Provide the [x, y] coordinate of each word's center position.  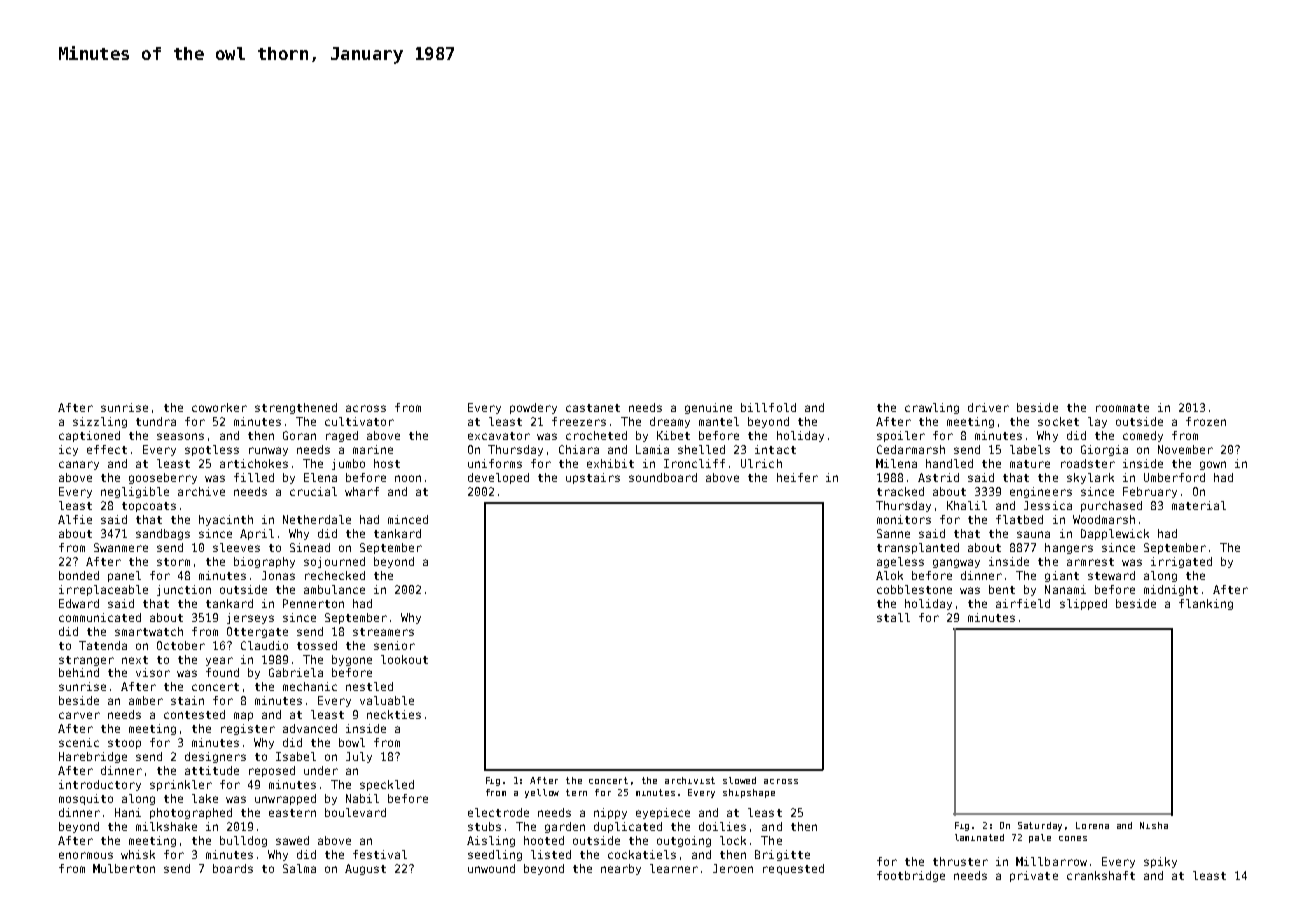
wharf [362, 491]
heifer [797, 477]
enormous [86, 855]
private [1034, 876]
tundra [156, 421]
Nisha [1154, 825]
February [1150, 492]
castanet [593, 408]
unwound [491, 868]
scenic [79, 742]
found [222, 672]
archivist [690, 780]
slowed [739, 780]
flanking [1206, 604]
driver [988, 407]
